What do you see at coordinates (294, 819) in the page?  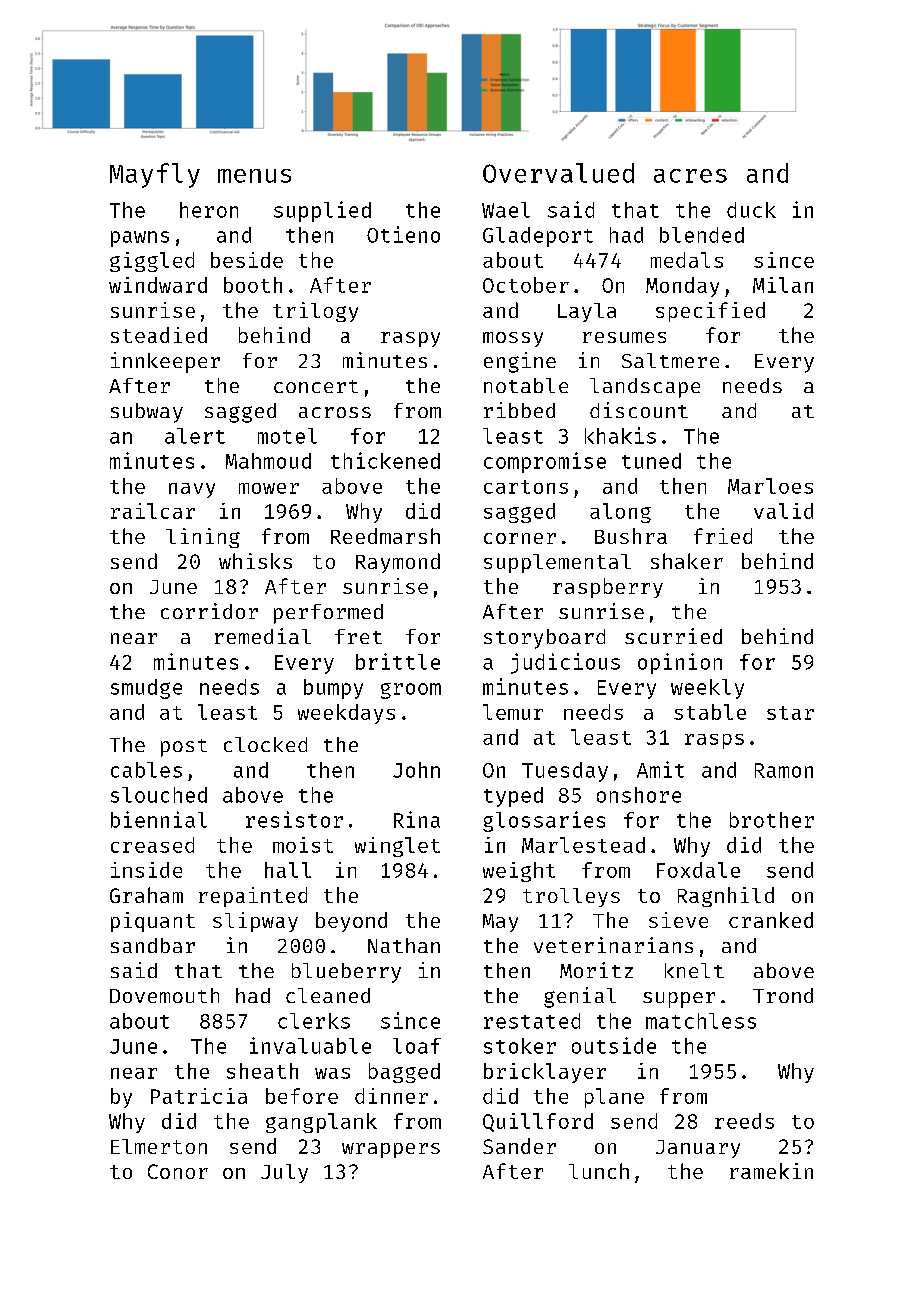 I see `resistor` at bounding box center [294, 819].
